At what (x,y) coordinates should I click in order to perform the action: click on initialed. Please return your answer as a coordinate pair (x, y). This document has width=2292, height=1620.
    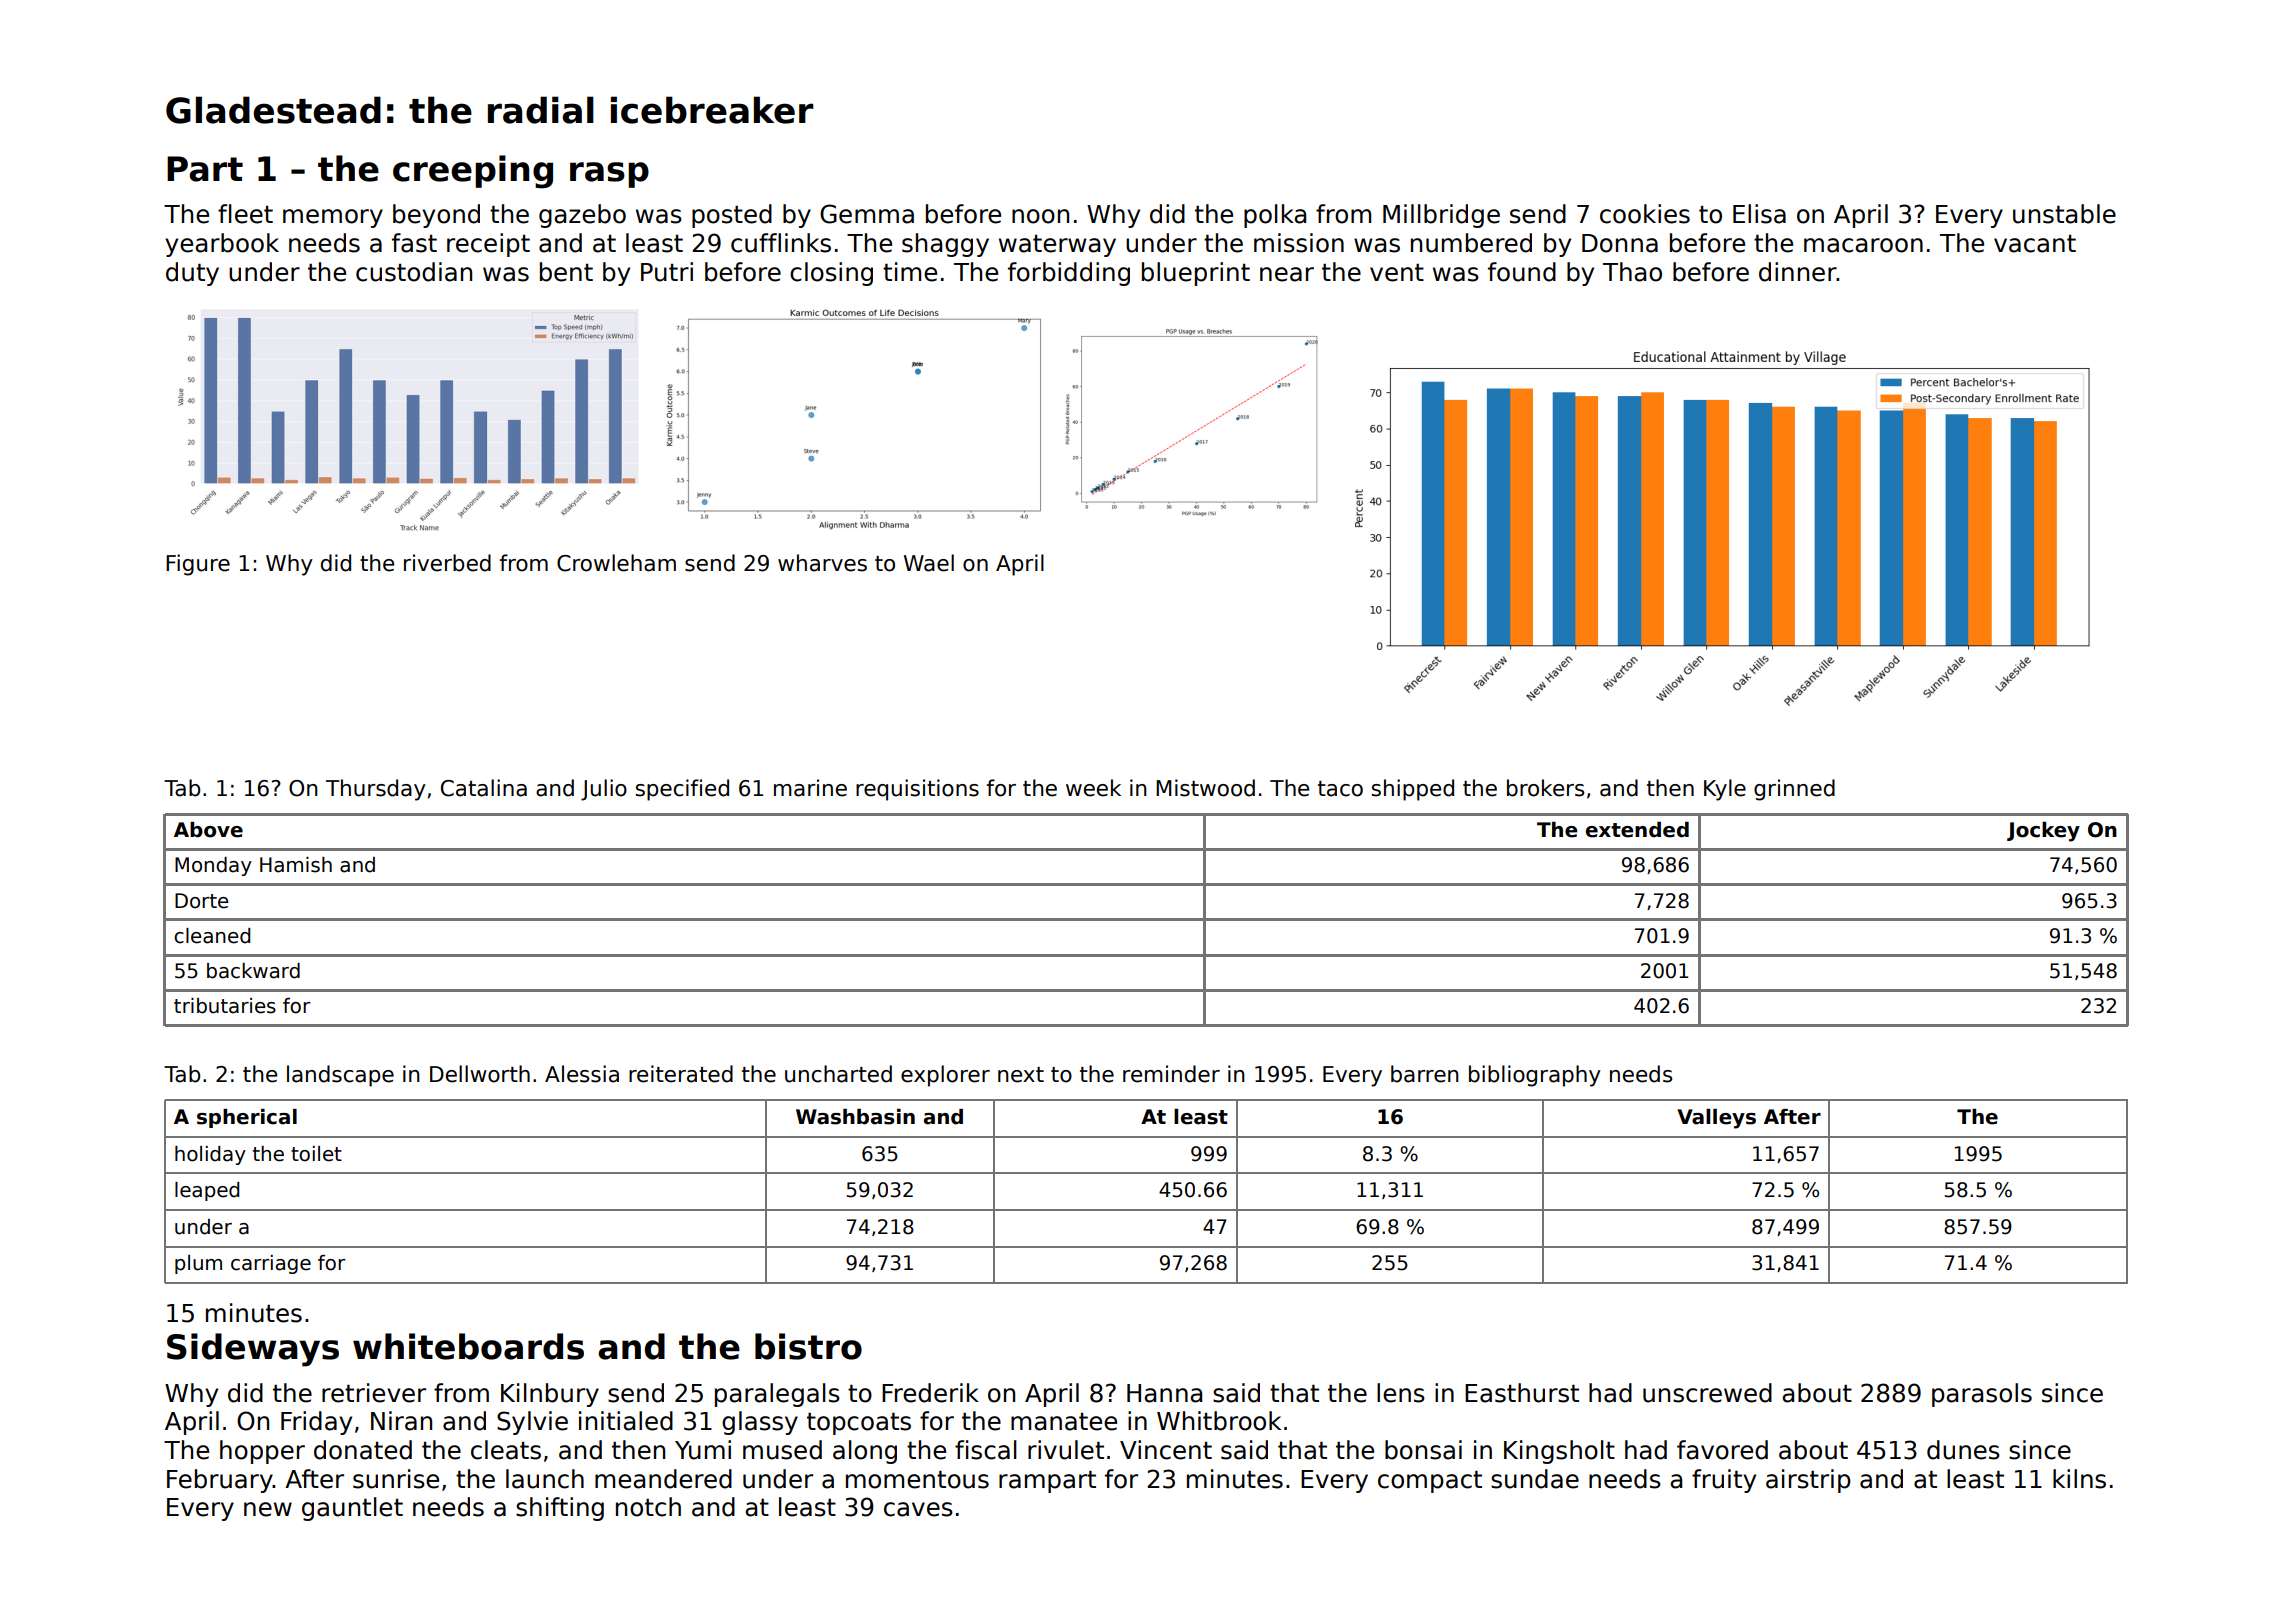
    Looking at the image, I should click on (626, 1421).
